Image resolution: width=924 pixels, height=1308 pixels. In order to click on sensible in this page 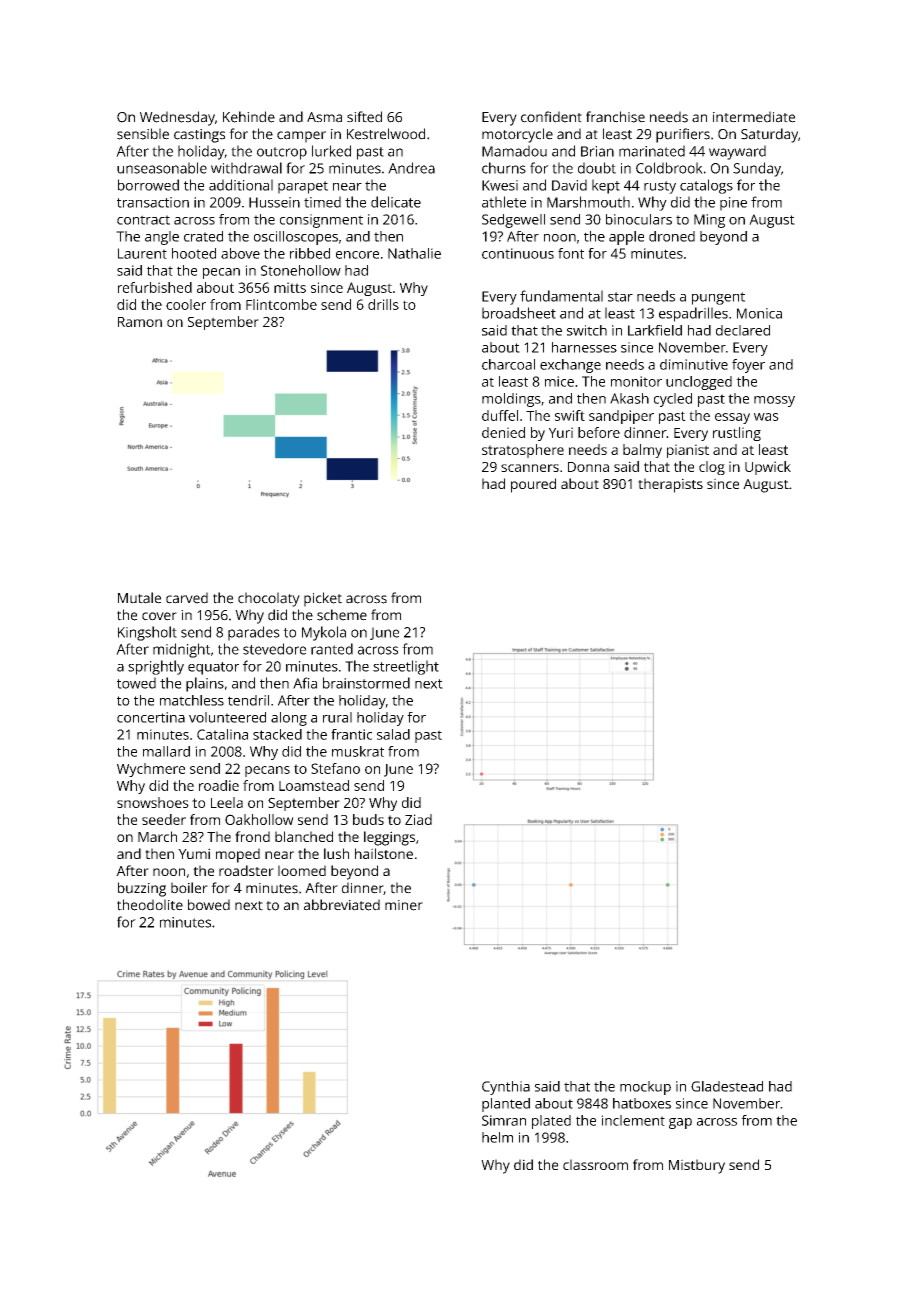, I will do `click(143, 134)`.
